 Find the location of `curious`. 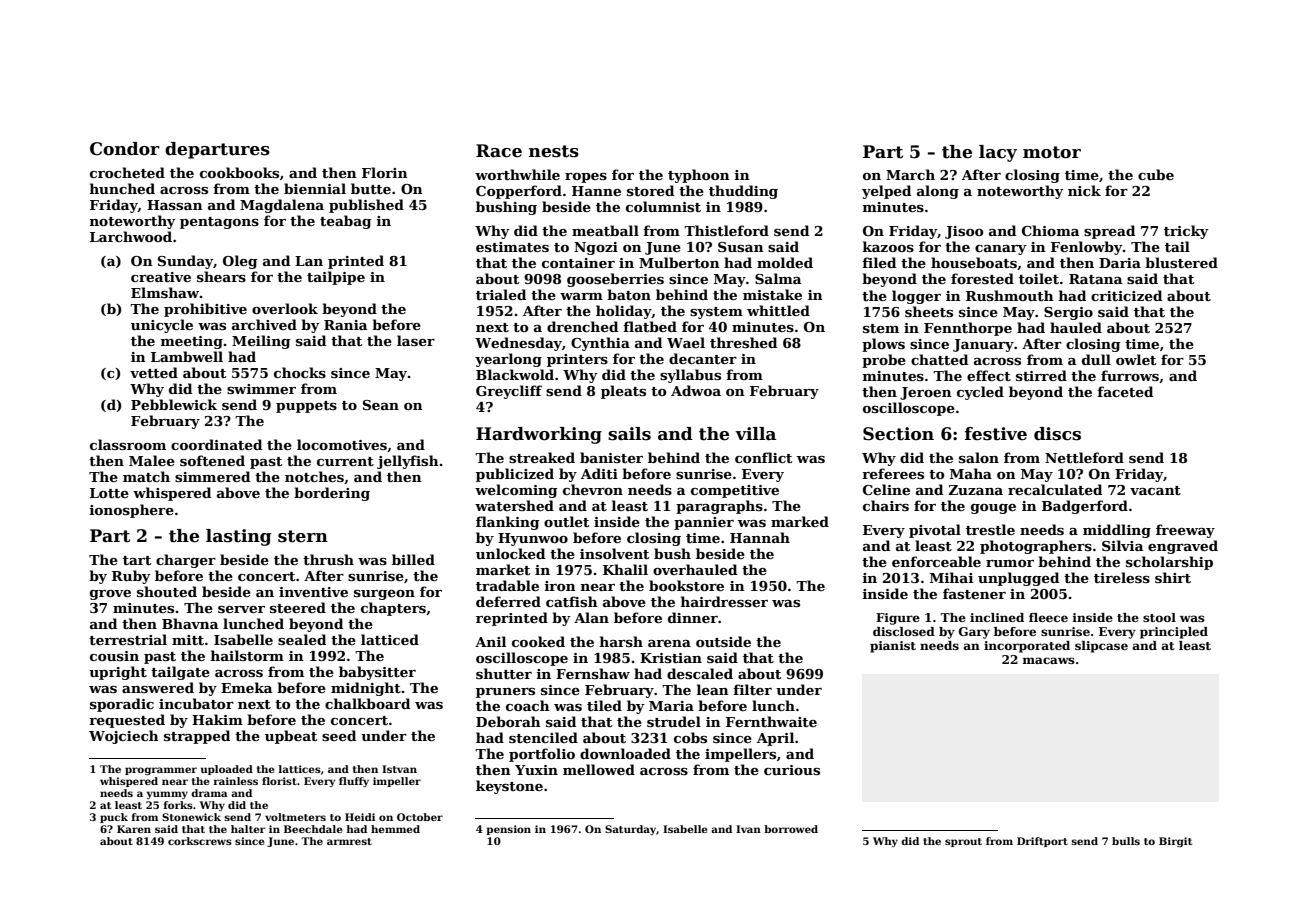

curious is located at coordinates (792, 770).
